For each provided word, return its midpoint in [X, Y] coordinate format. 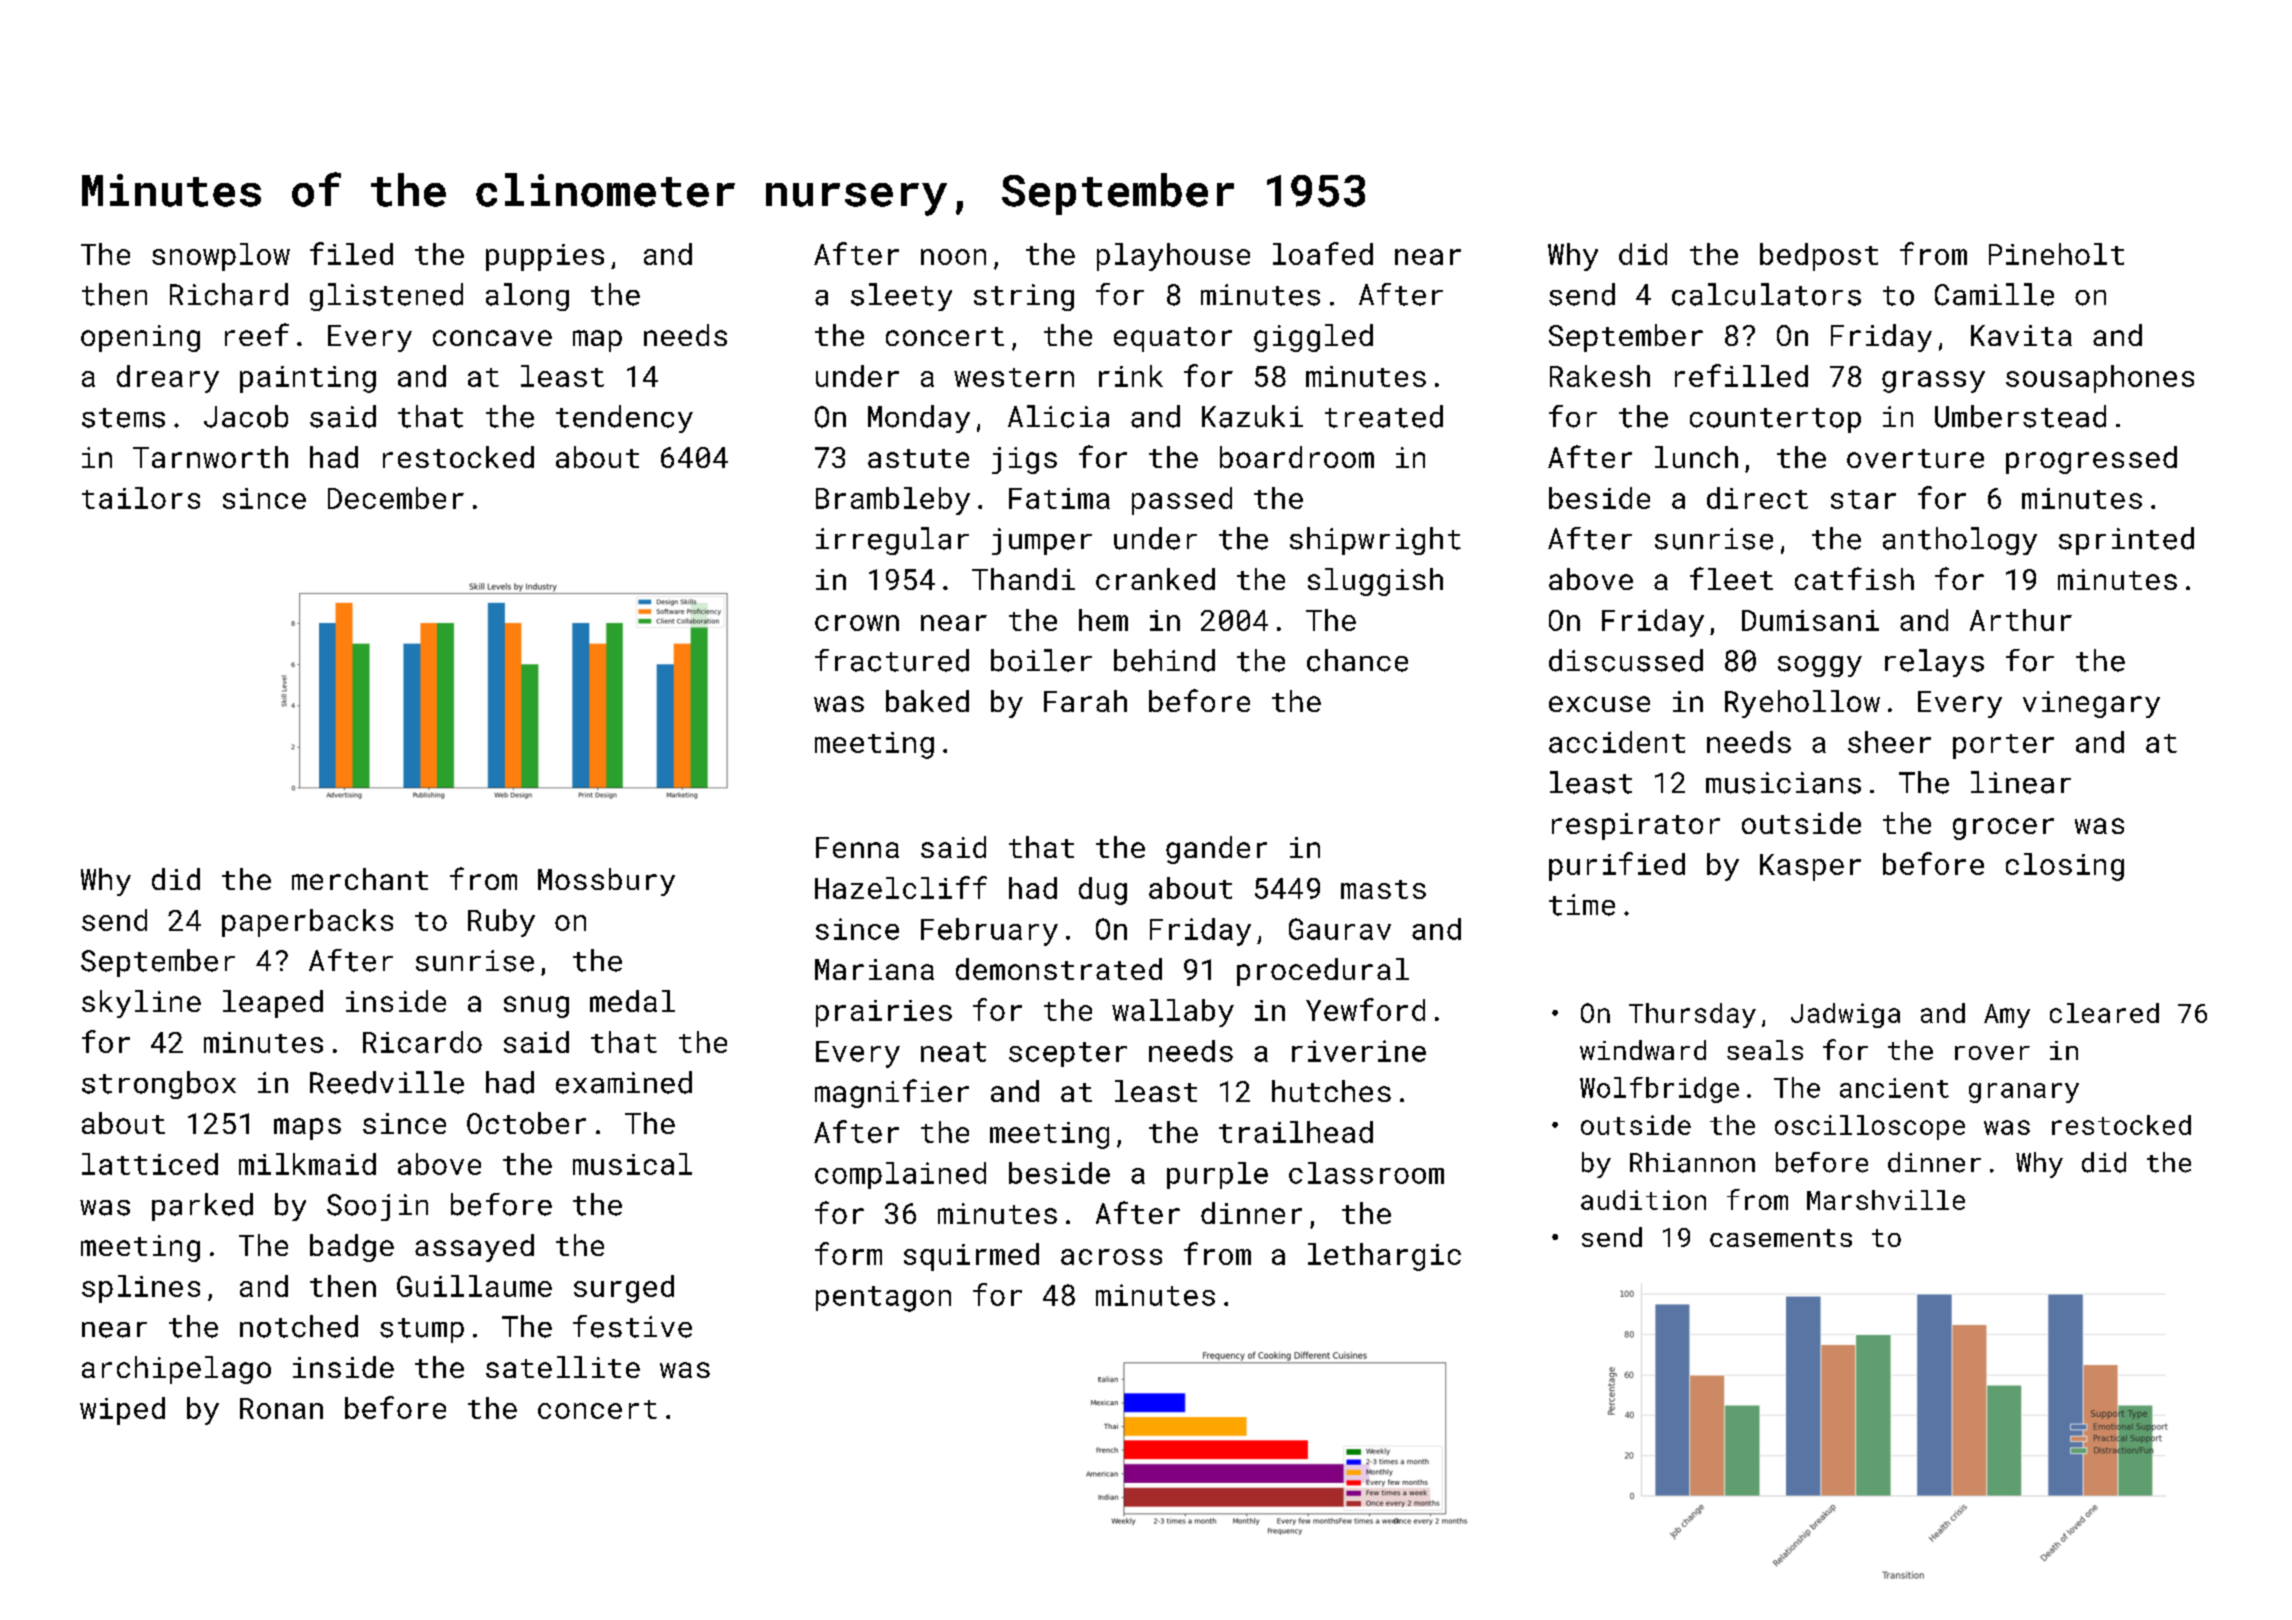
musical [632, 1164]
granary [2024, 1093]
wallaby [1173, 1013]
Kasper [1810, 867]
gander [1216, 850]
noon [953, 257]
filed [351, 253]
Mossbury [606, 882]
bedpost [1819, 257]
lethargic [1384, 1257]
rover [1992, 1053]
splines [141, 1289]
